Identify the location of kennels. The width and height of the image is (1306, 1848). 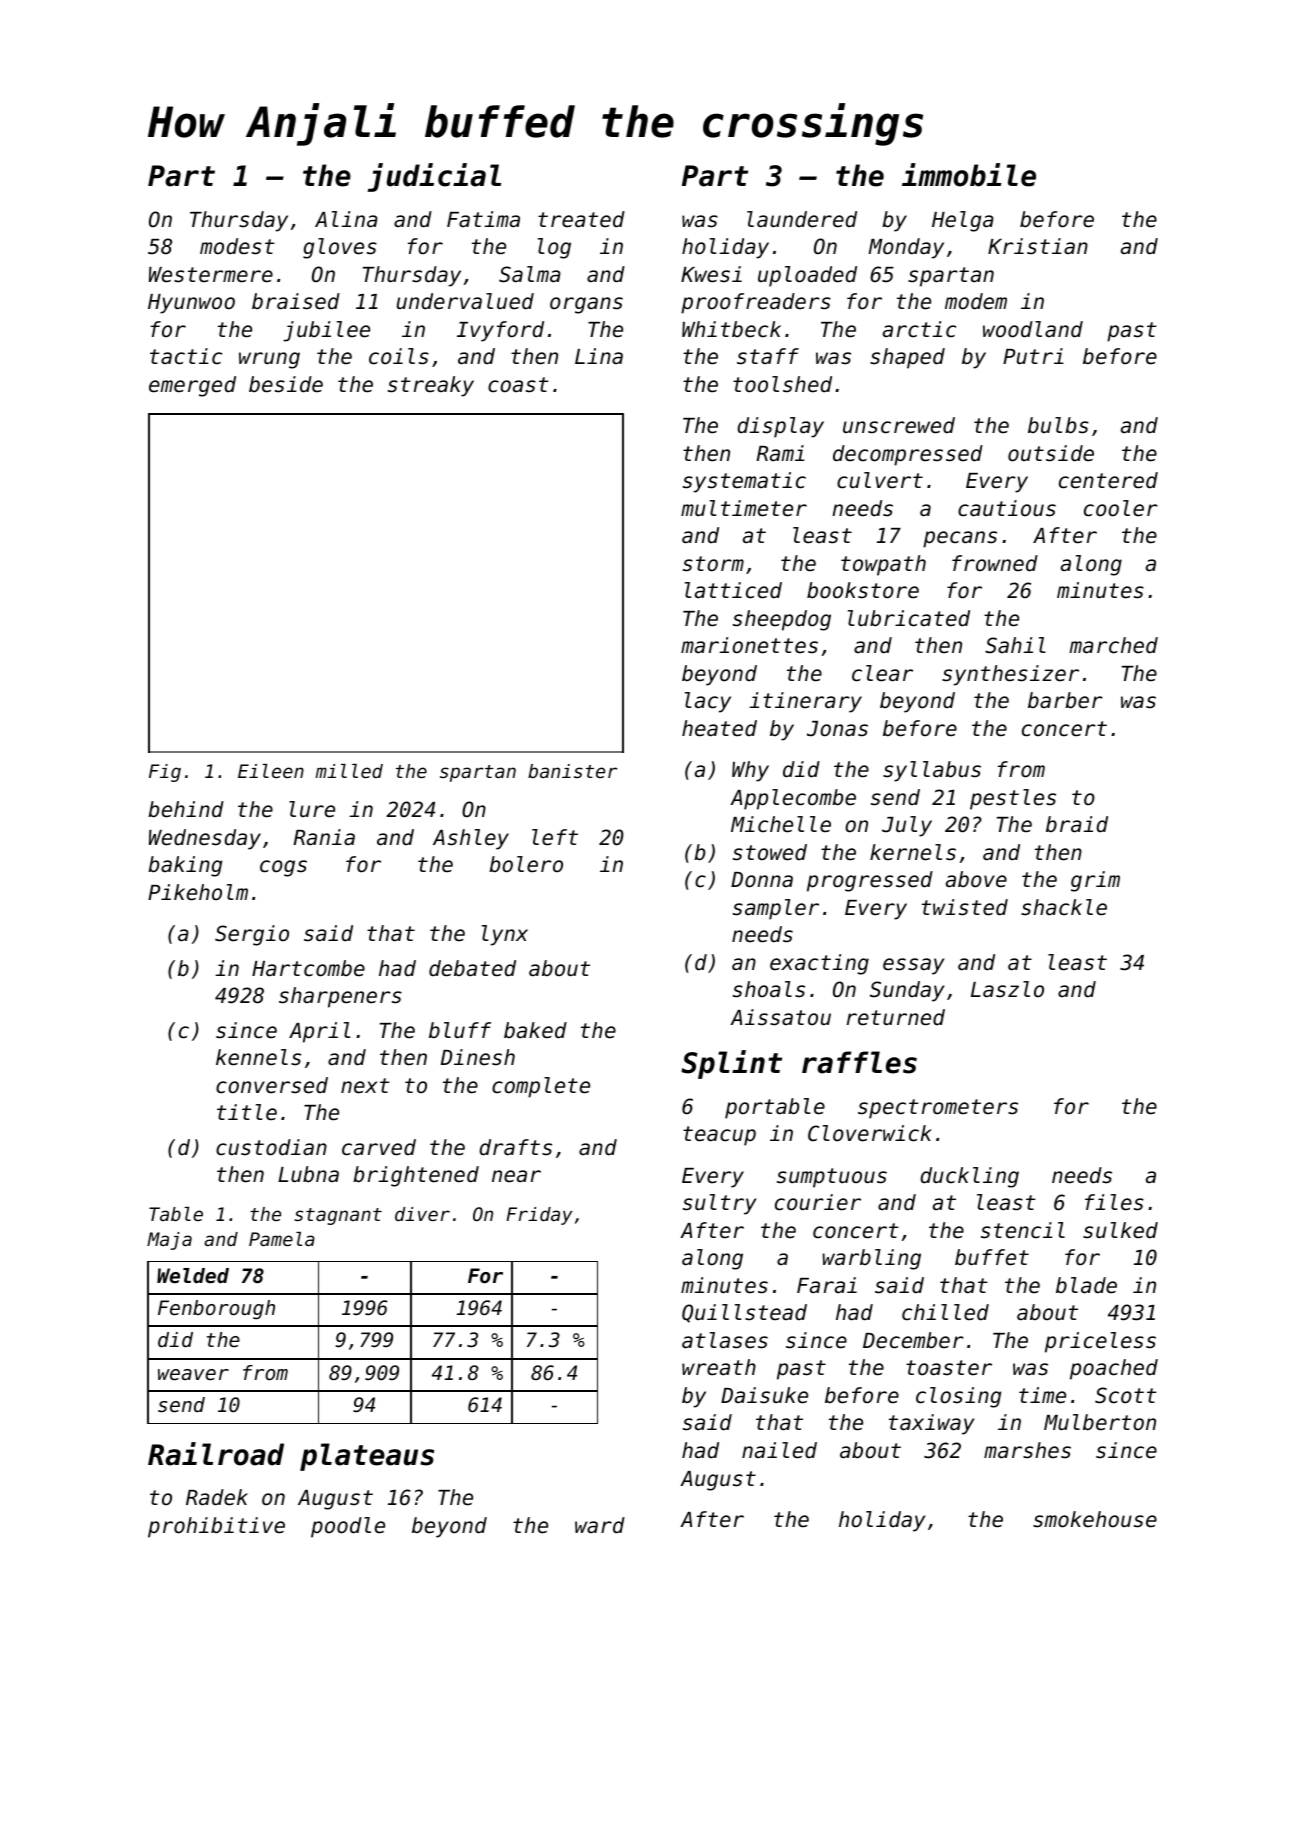
(258, 1057).
